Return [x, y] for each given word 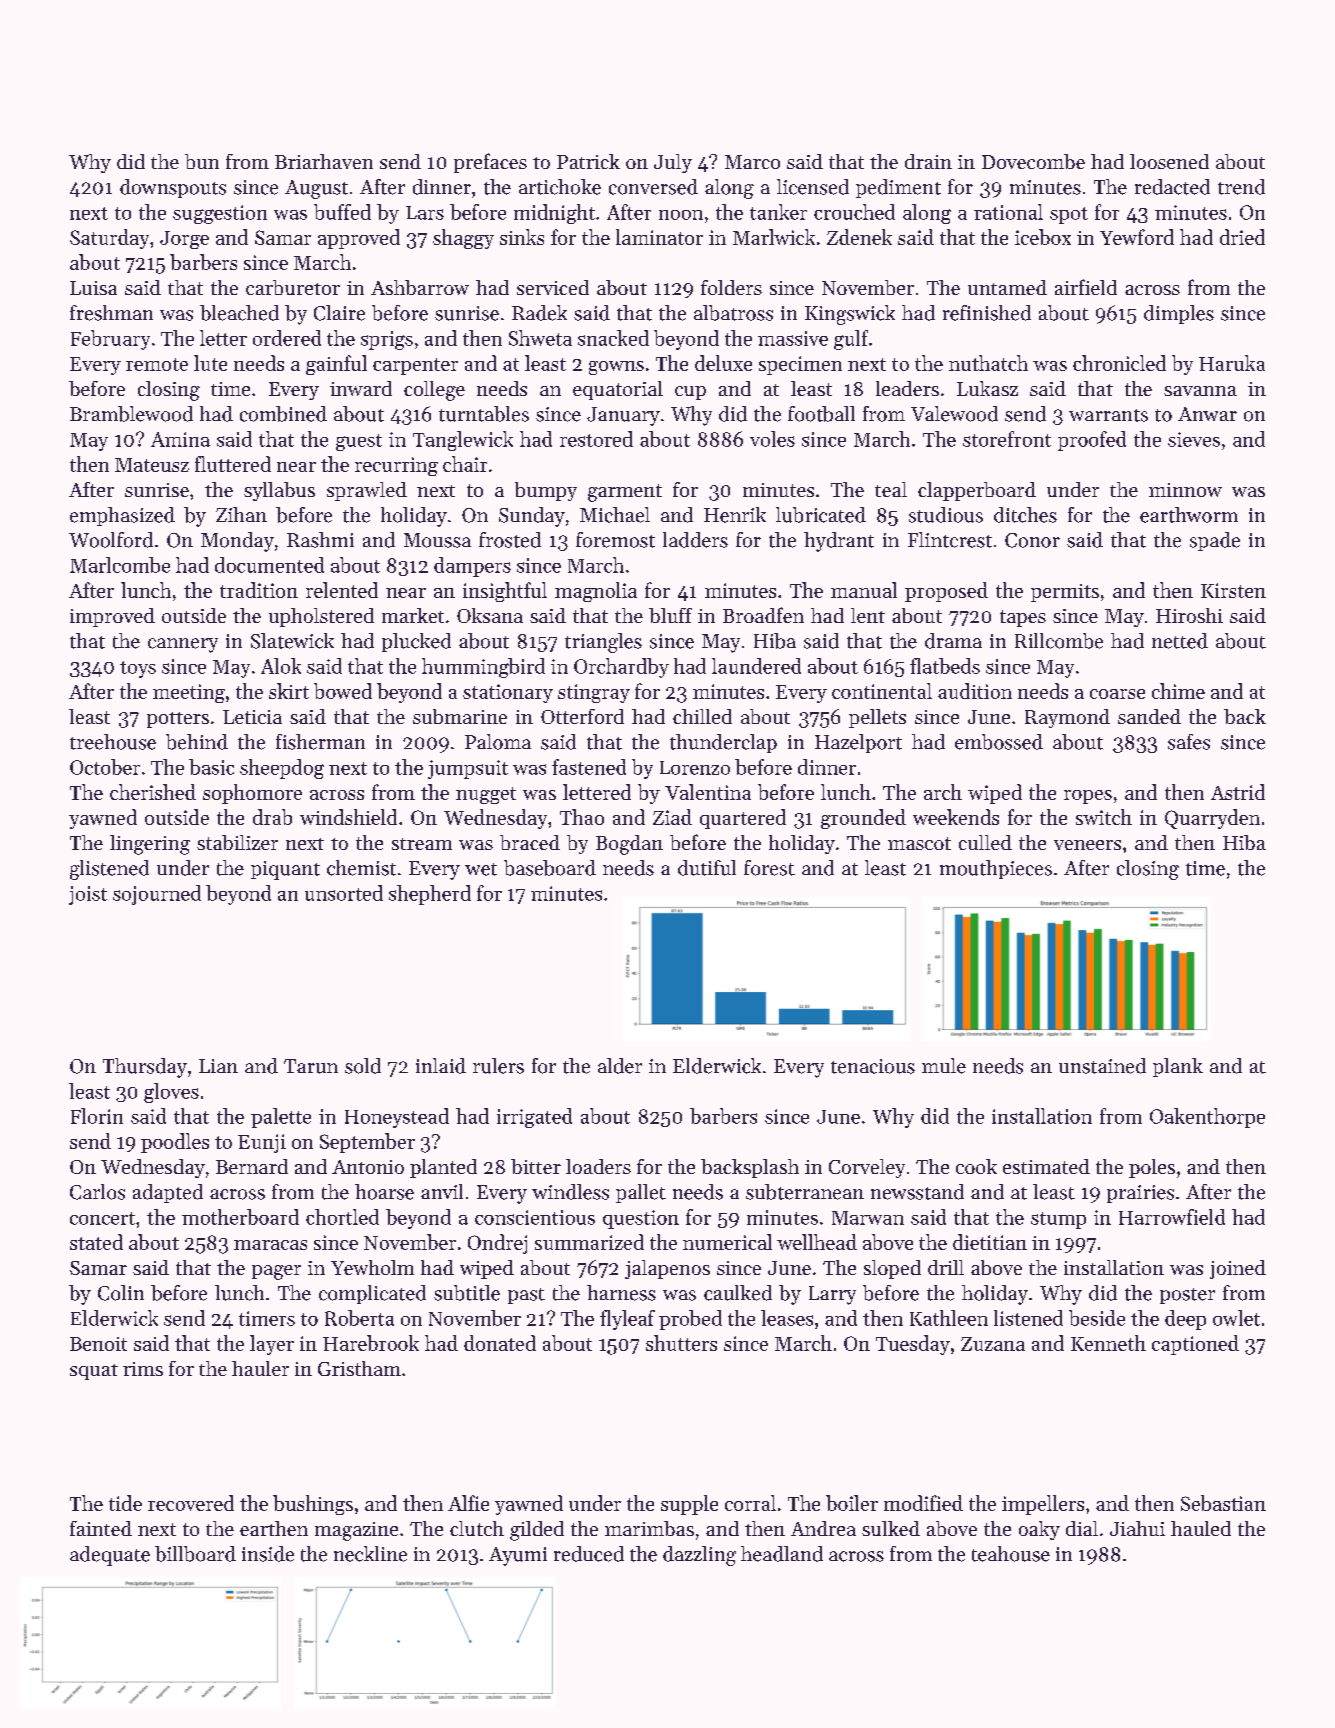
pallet [641, 1193]
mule [944, 1066]
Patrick [588, 161]
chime [1178, 691]
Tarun [311, 1066]
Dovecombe [1033, 161]
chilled [702, 716]
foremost [615, 540]
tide [125, 1503]
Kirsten [1233, 590]
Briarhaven [324, 161]
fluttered [233, 464]
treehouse [113, 742]
